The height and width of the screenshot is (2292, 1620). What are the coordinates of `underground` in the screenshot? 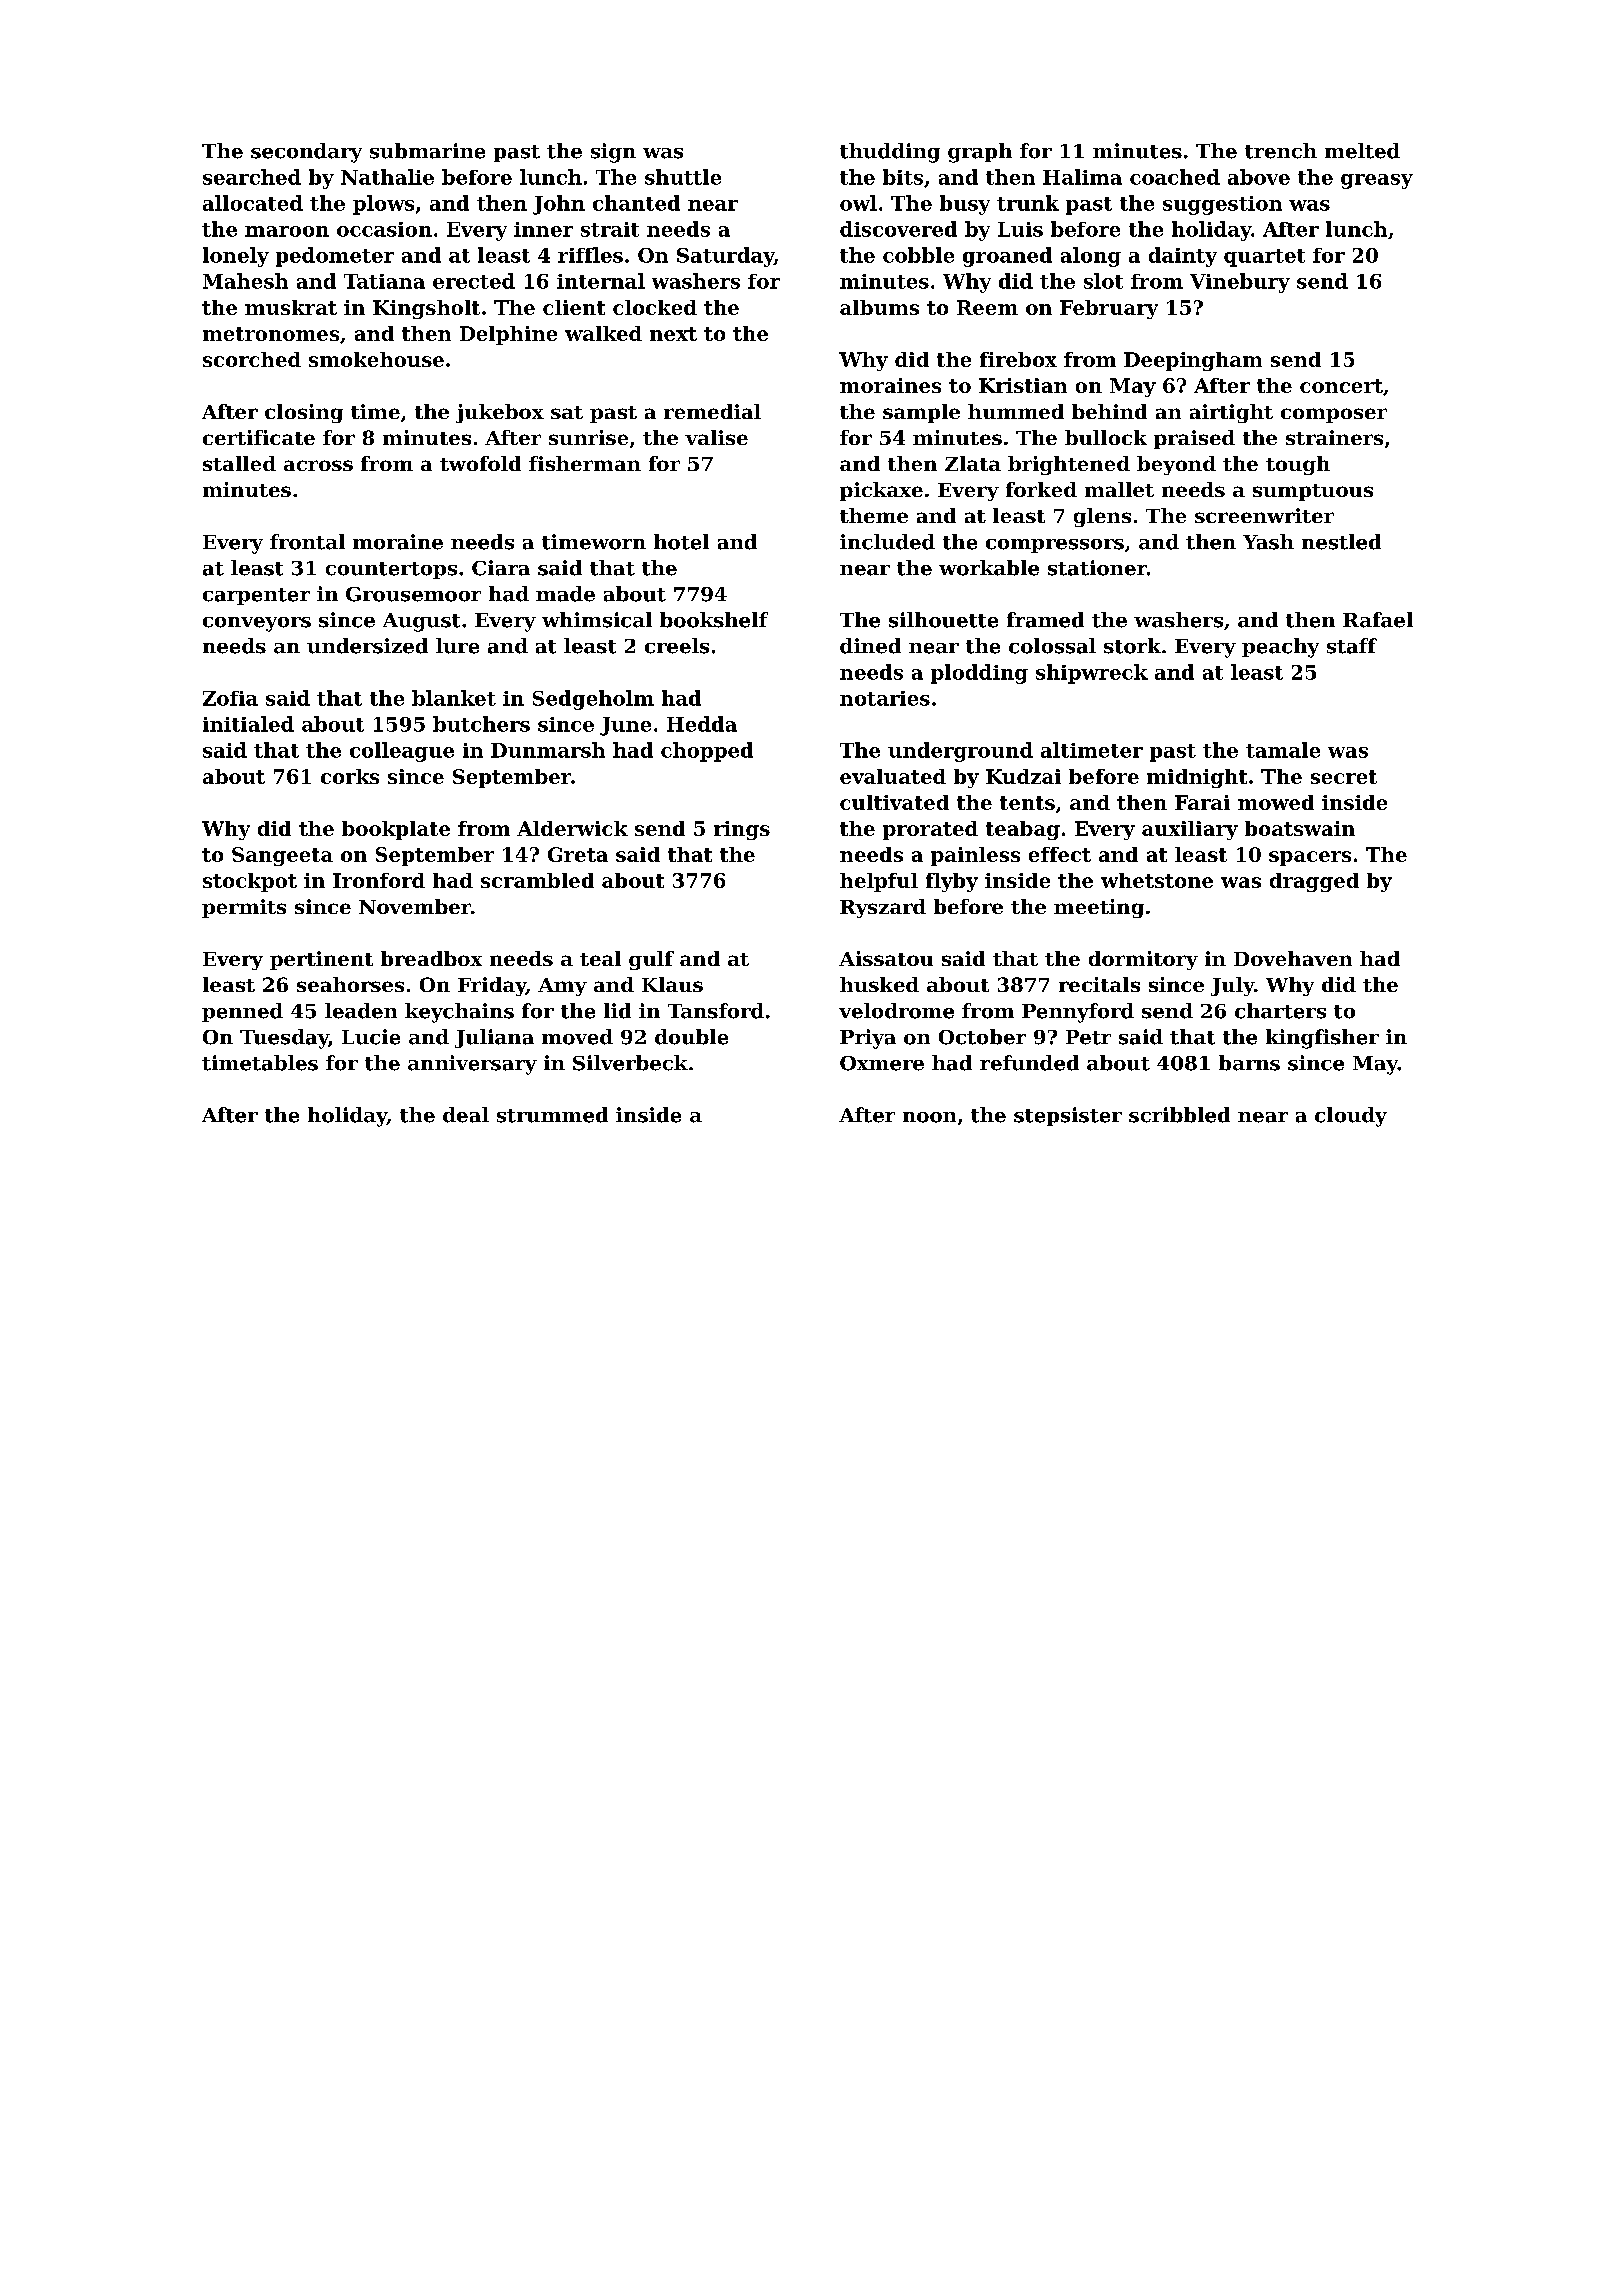 It's located at (960, 752).
